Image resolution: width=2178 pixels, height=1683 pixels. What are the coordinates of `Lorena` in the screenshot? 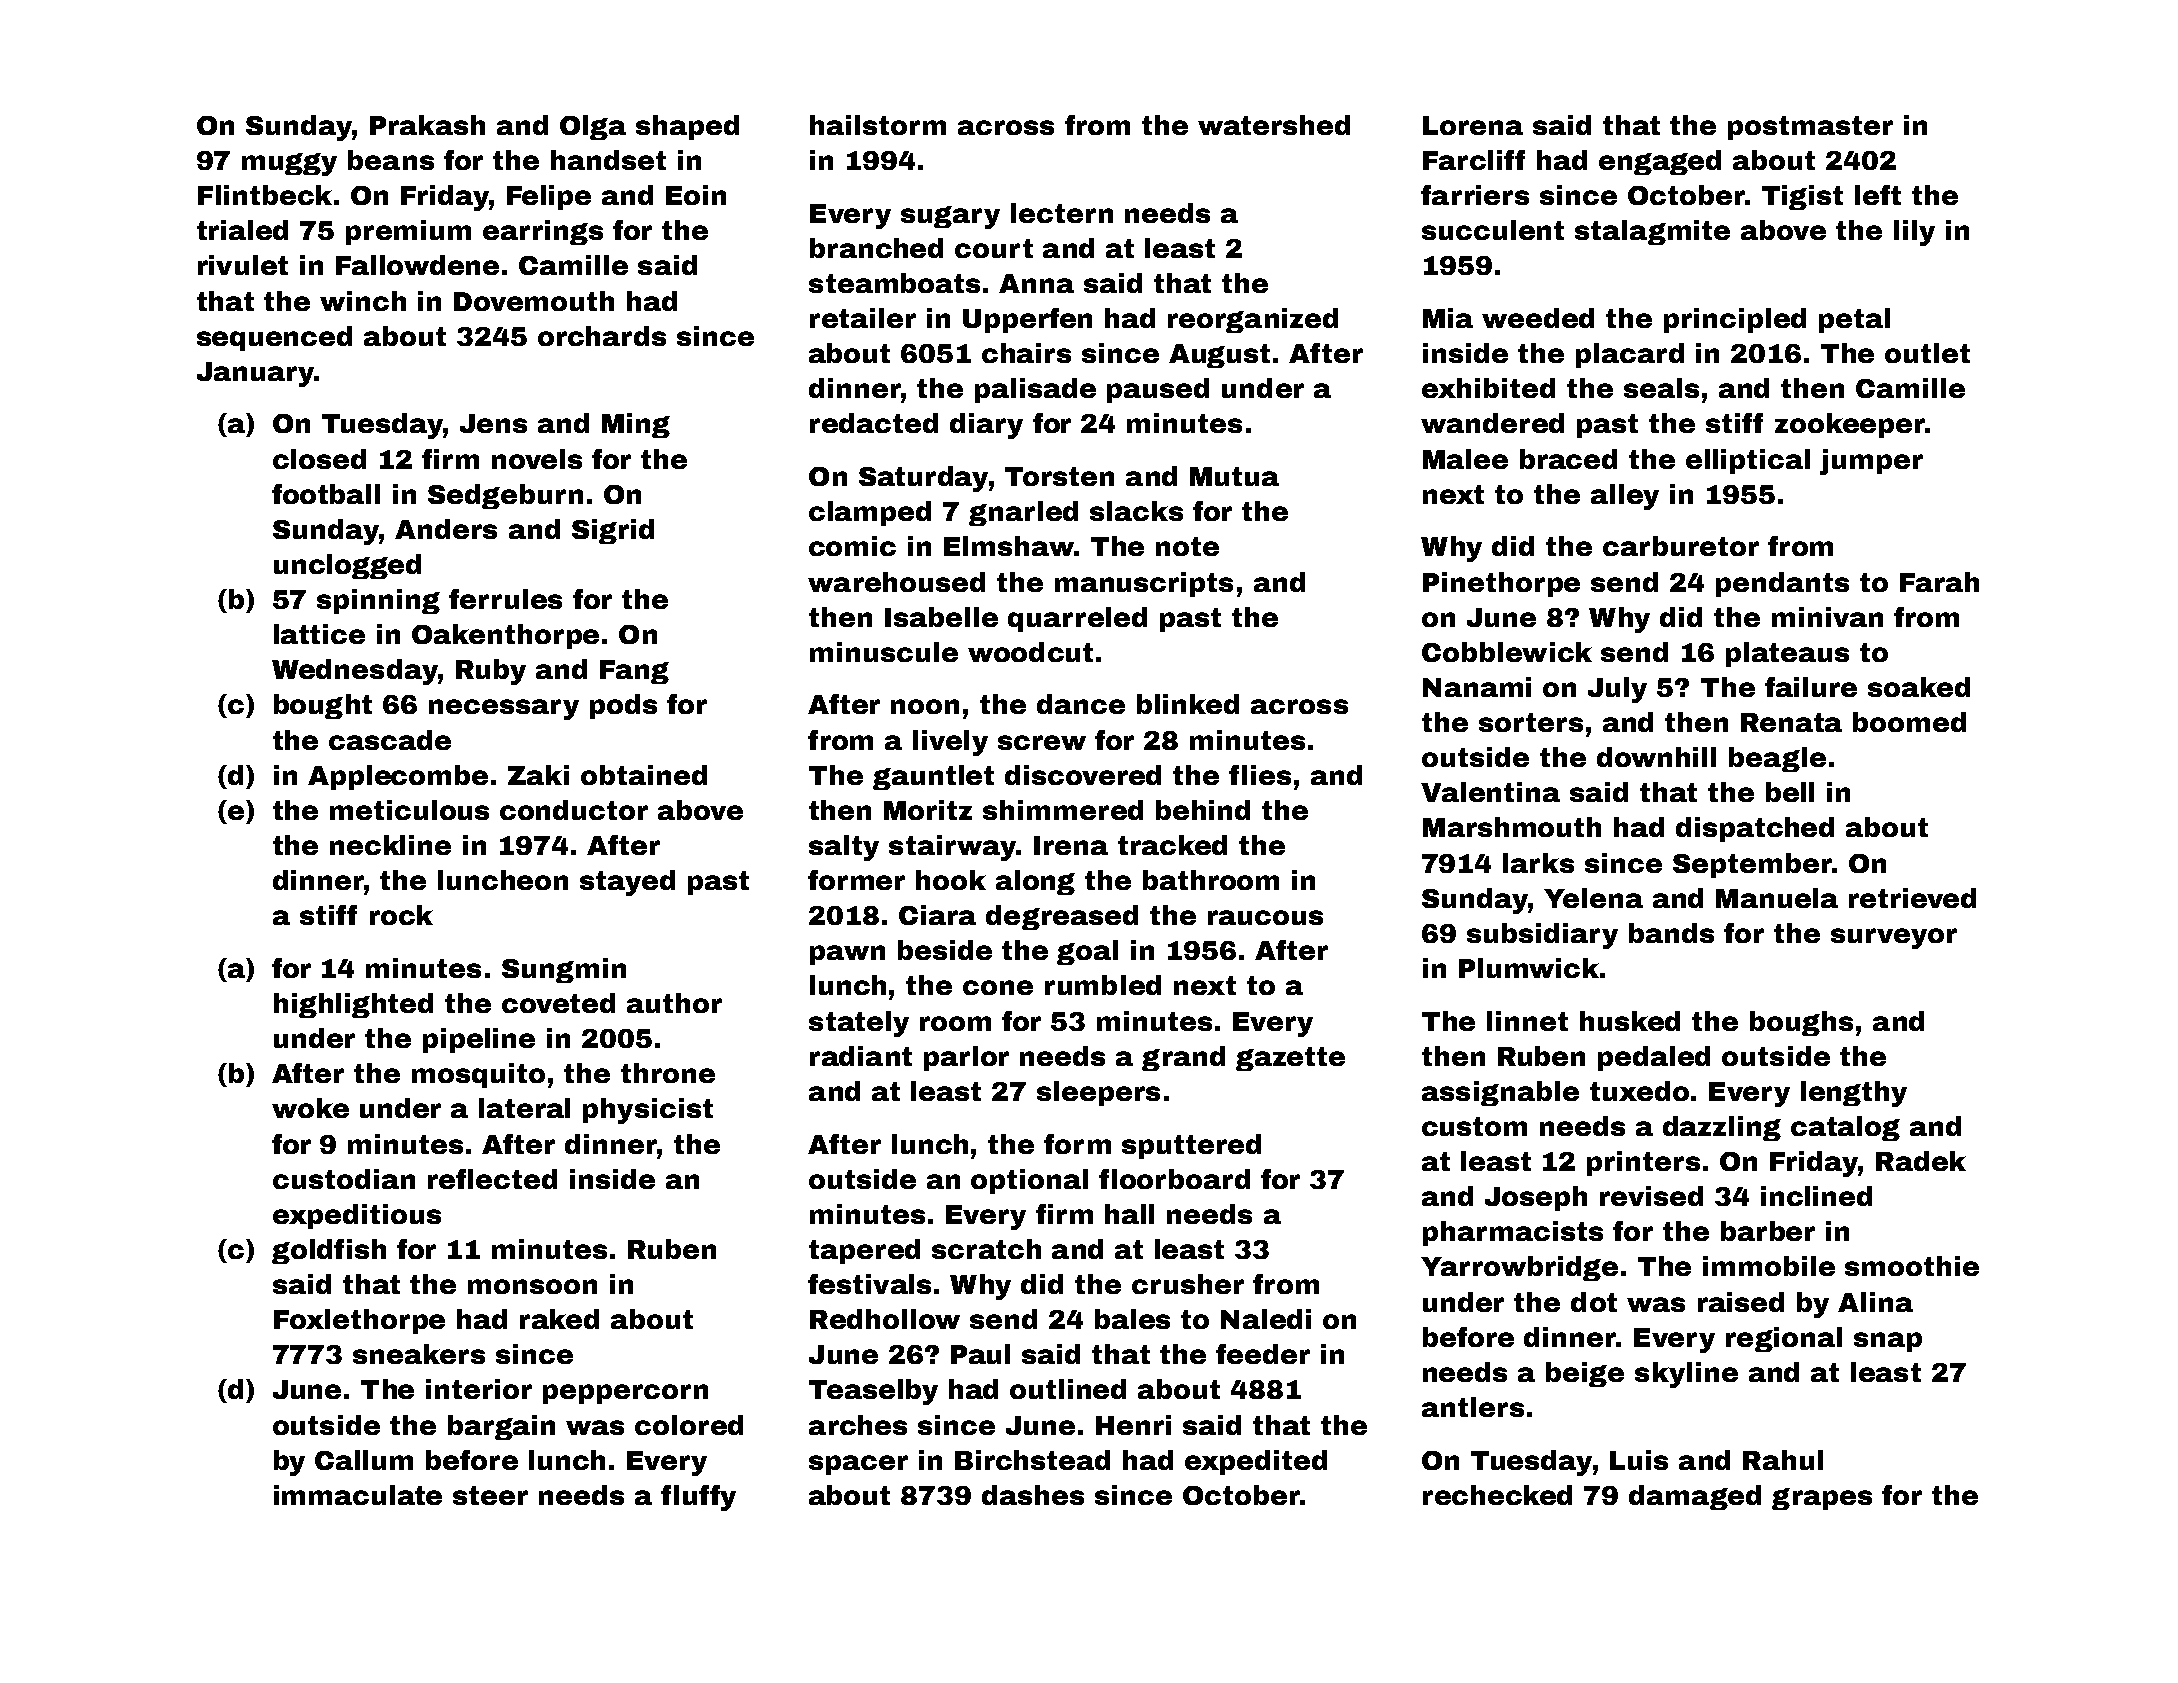 It's located at (1473, 125).
